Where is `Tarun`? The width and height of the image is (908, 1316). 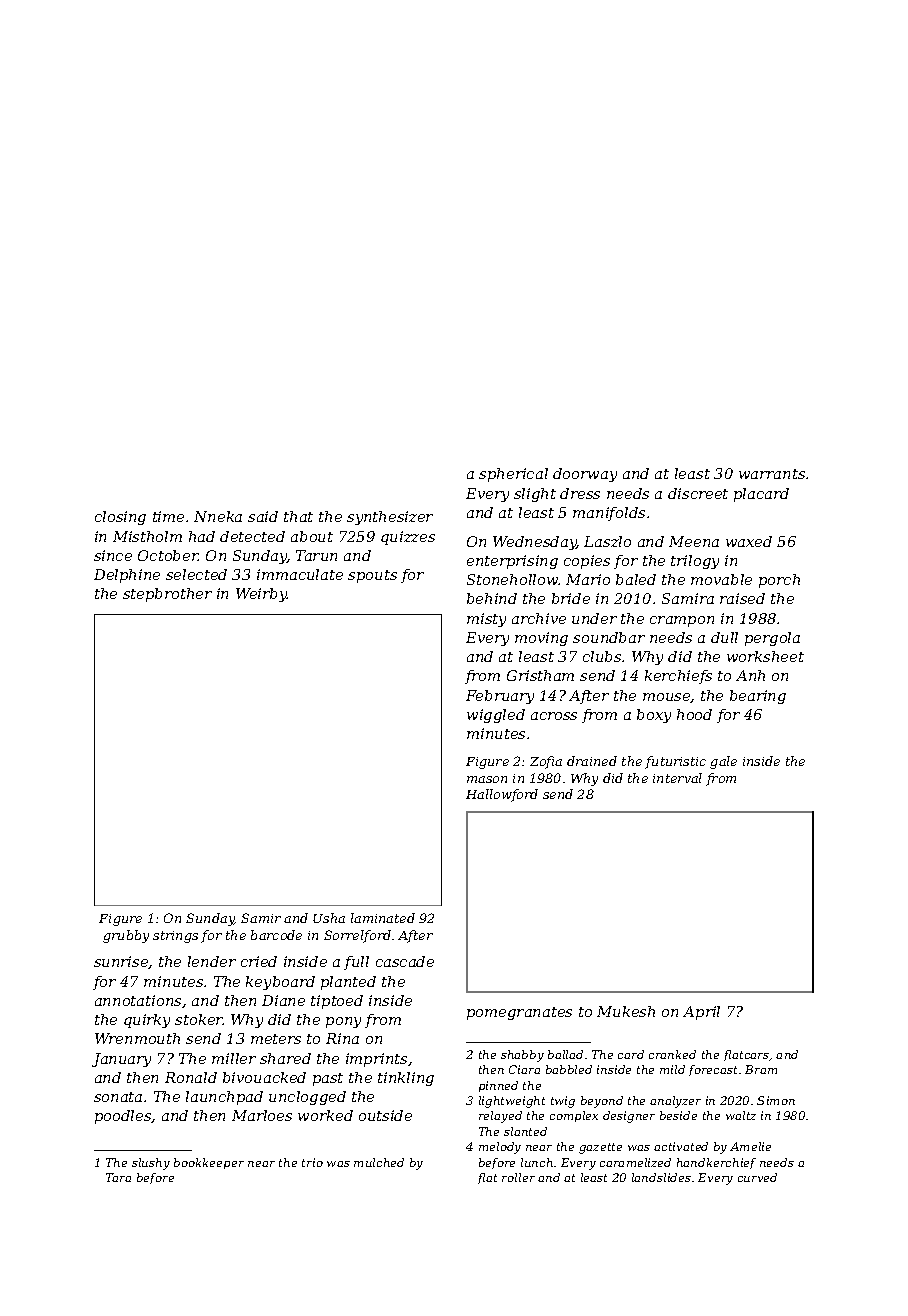
Tarun is located at coordinates (316, 555).
